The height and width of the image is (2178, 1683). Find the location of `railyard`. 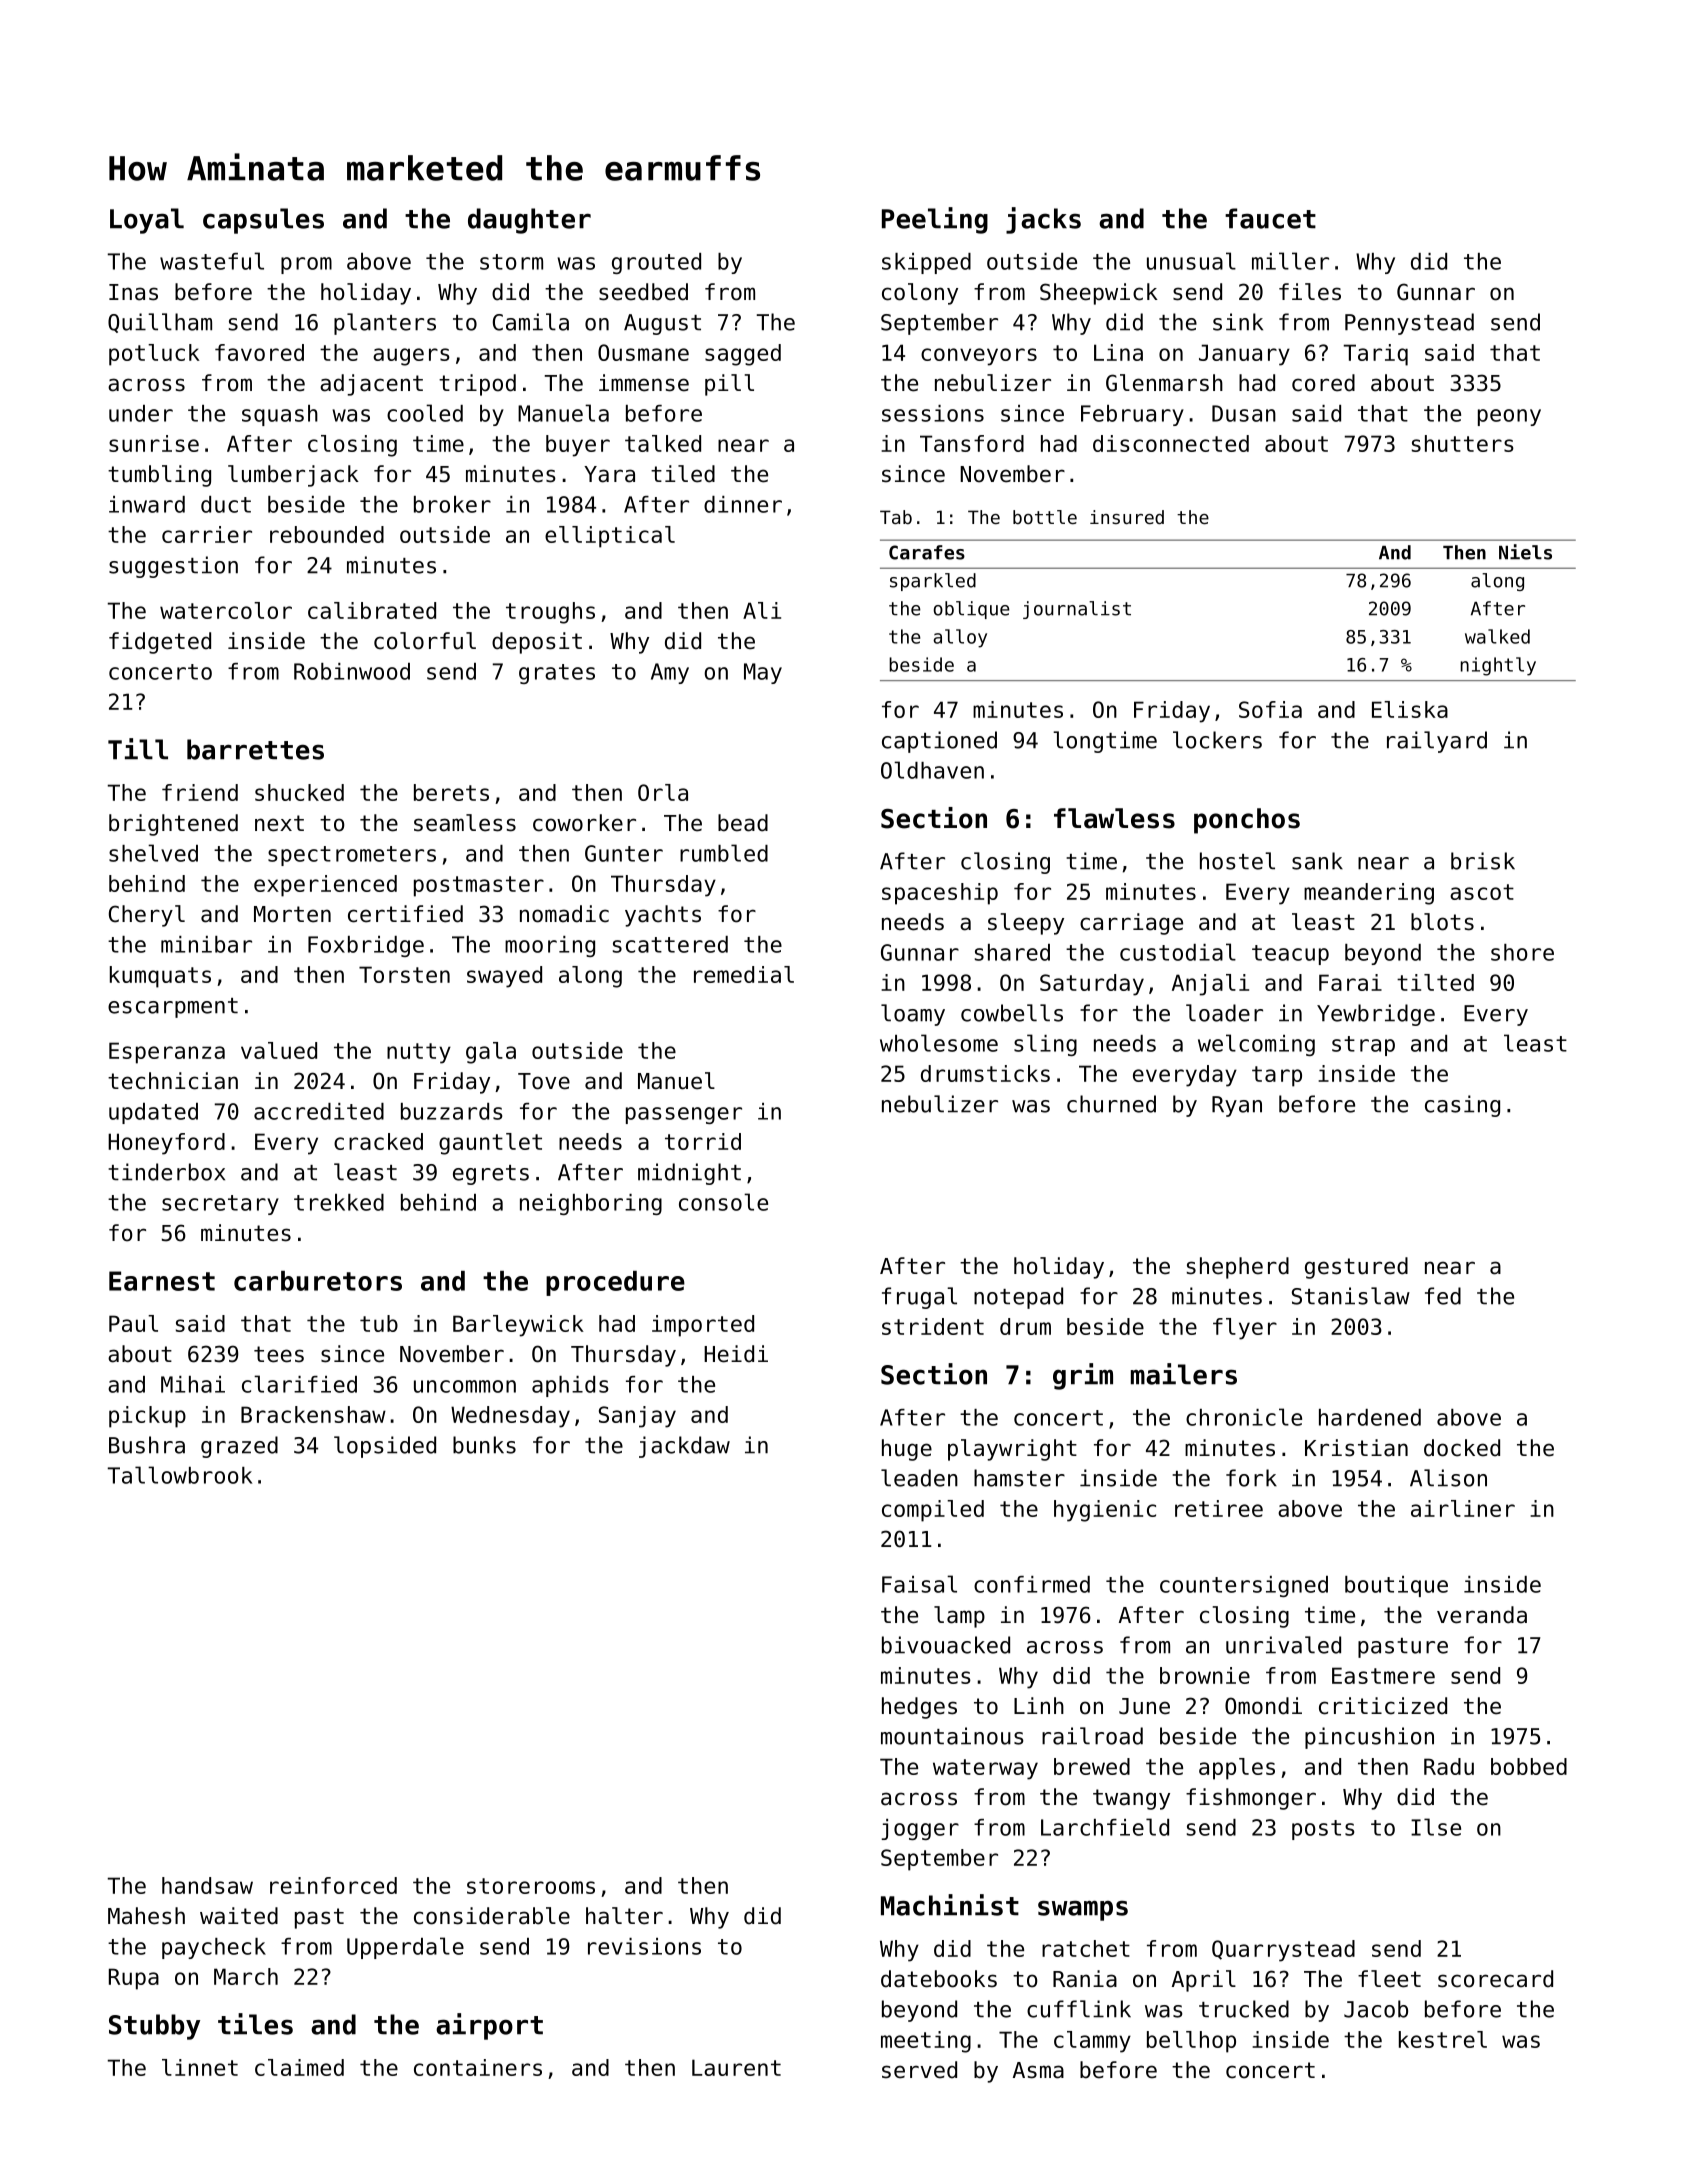

railyard is located at coordinates (1437, 742).
